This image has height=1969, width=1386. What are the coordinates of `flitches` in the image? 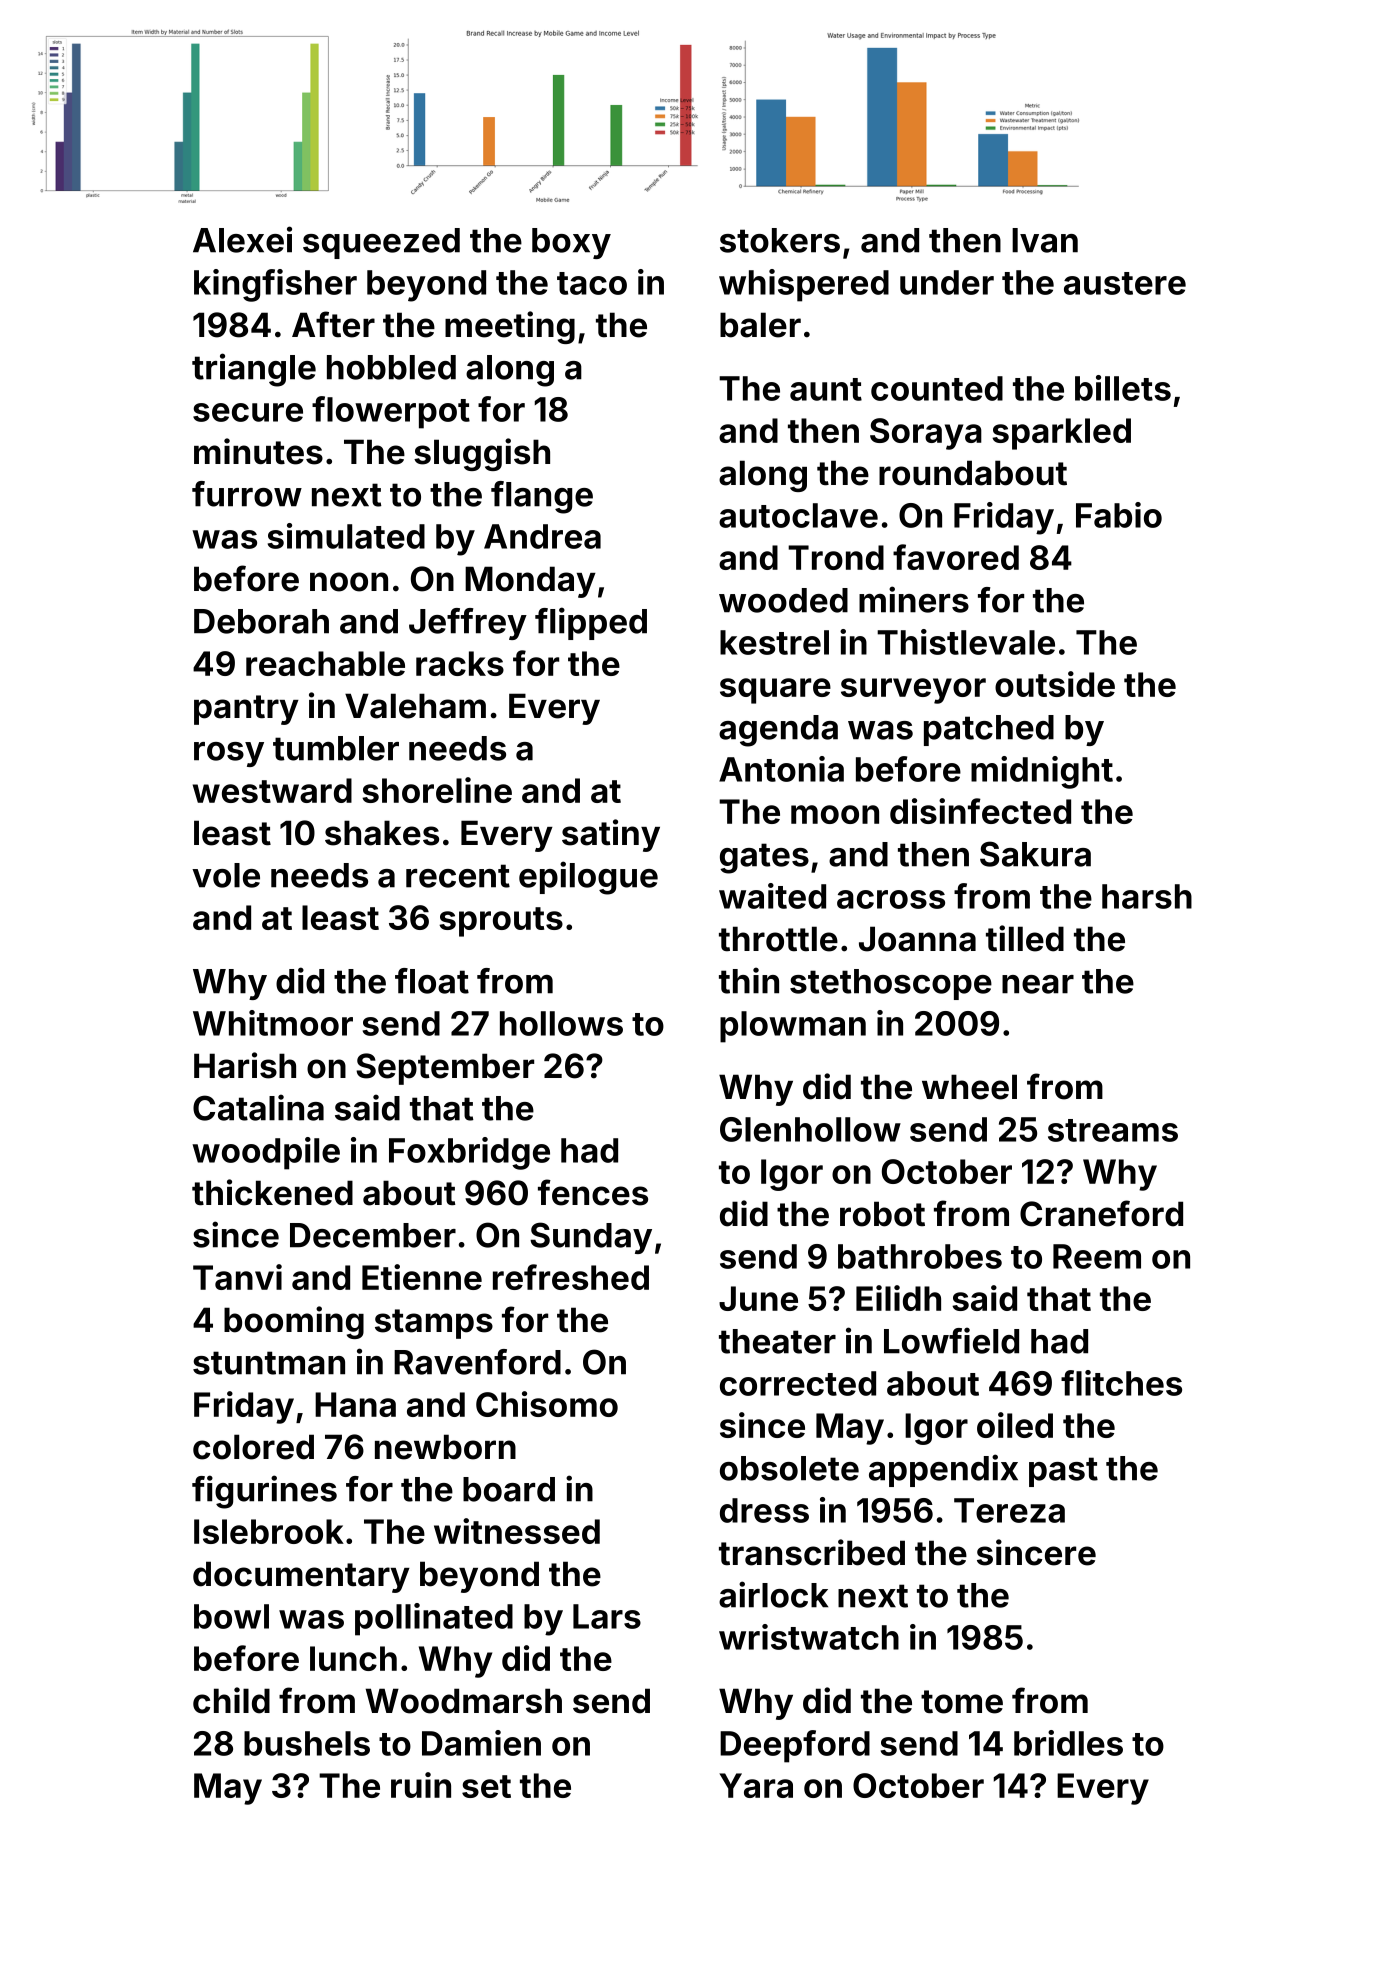 It's located at (1121, 1383).
